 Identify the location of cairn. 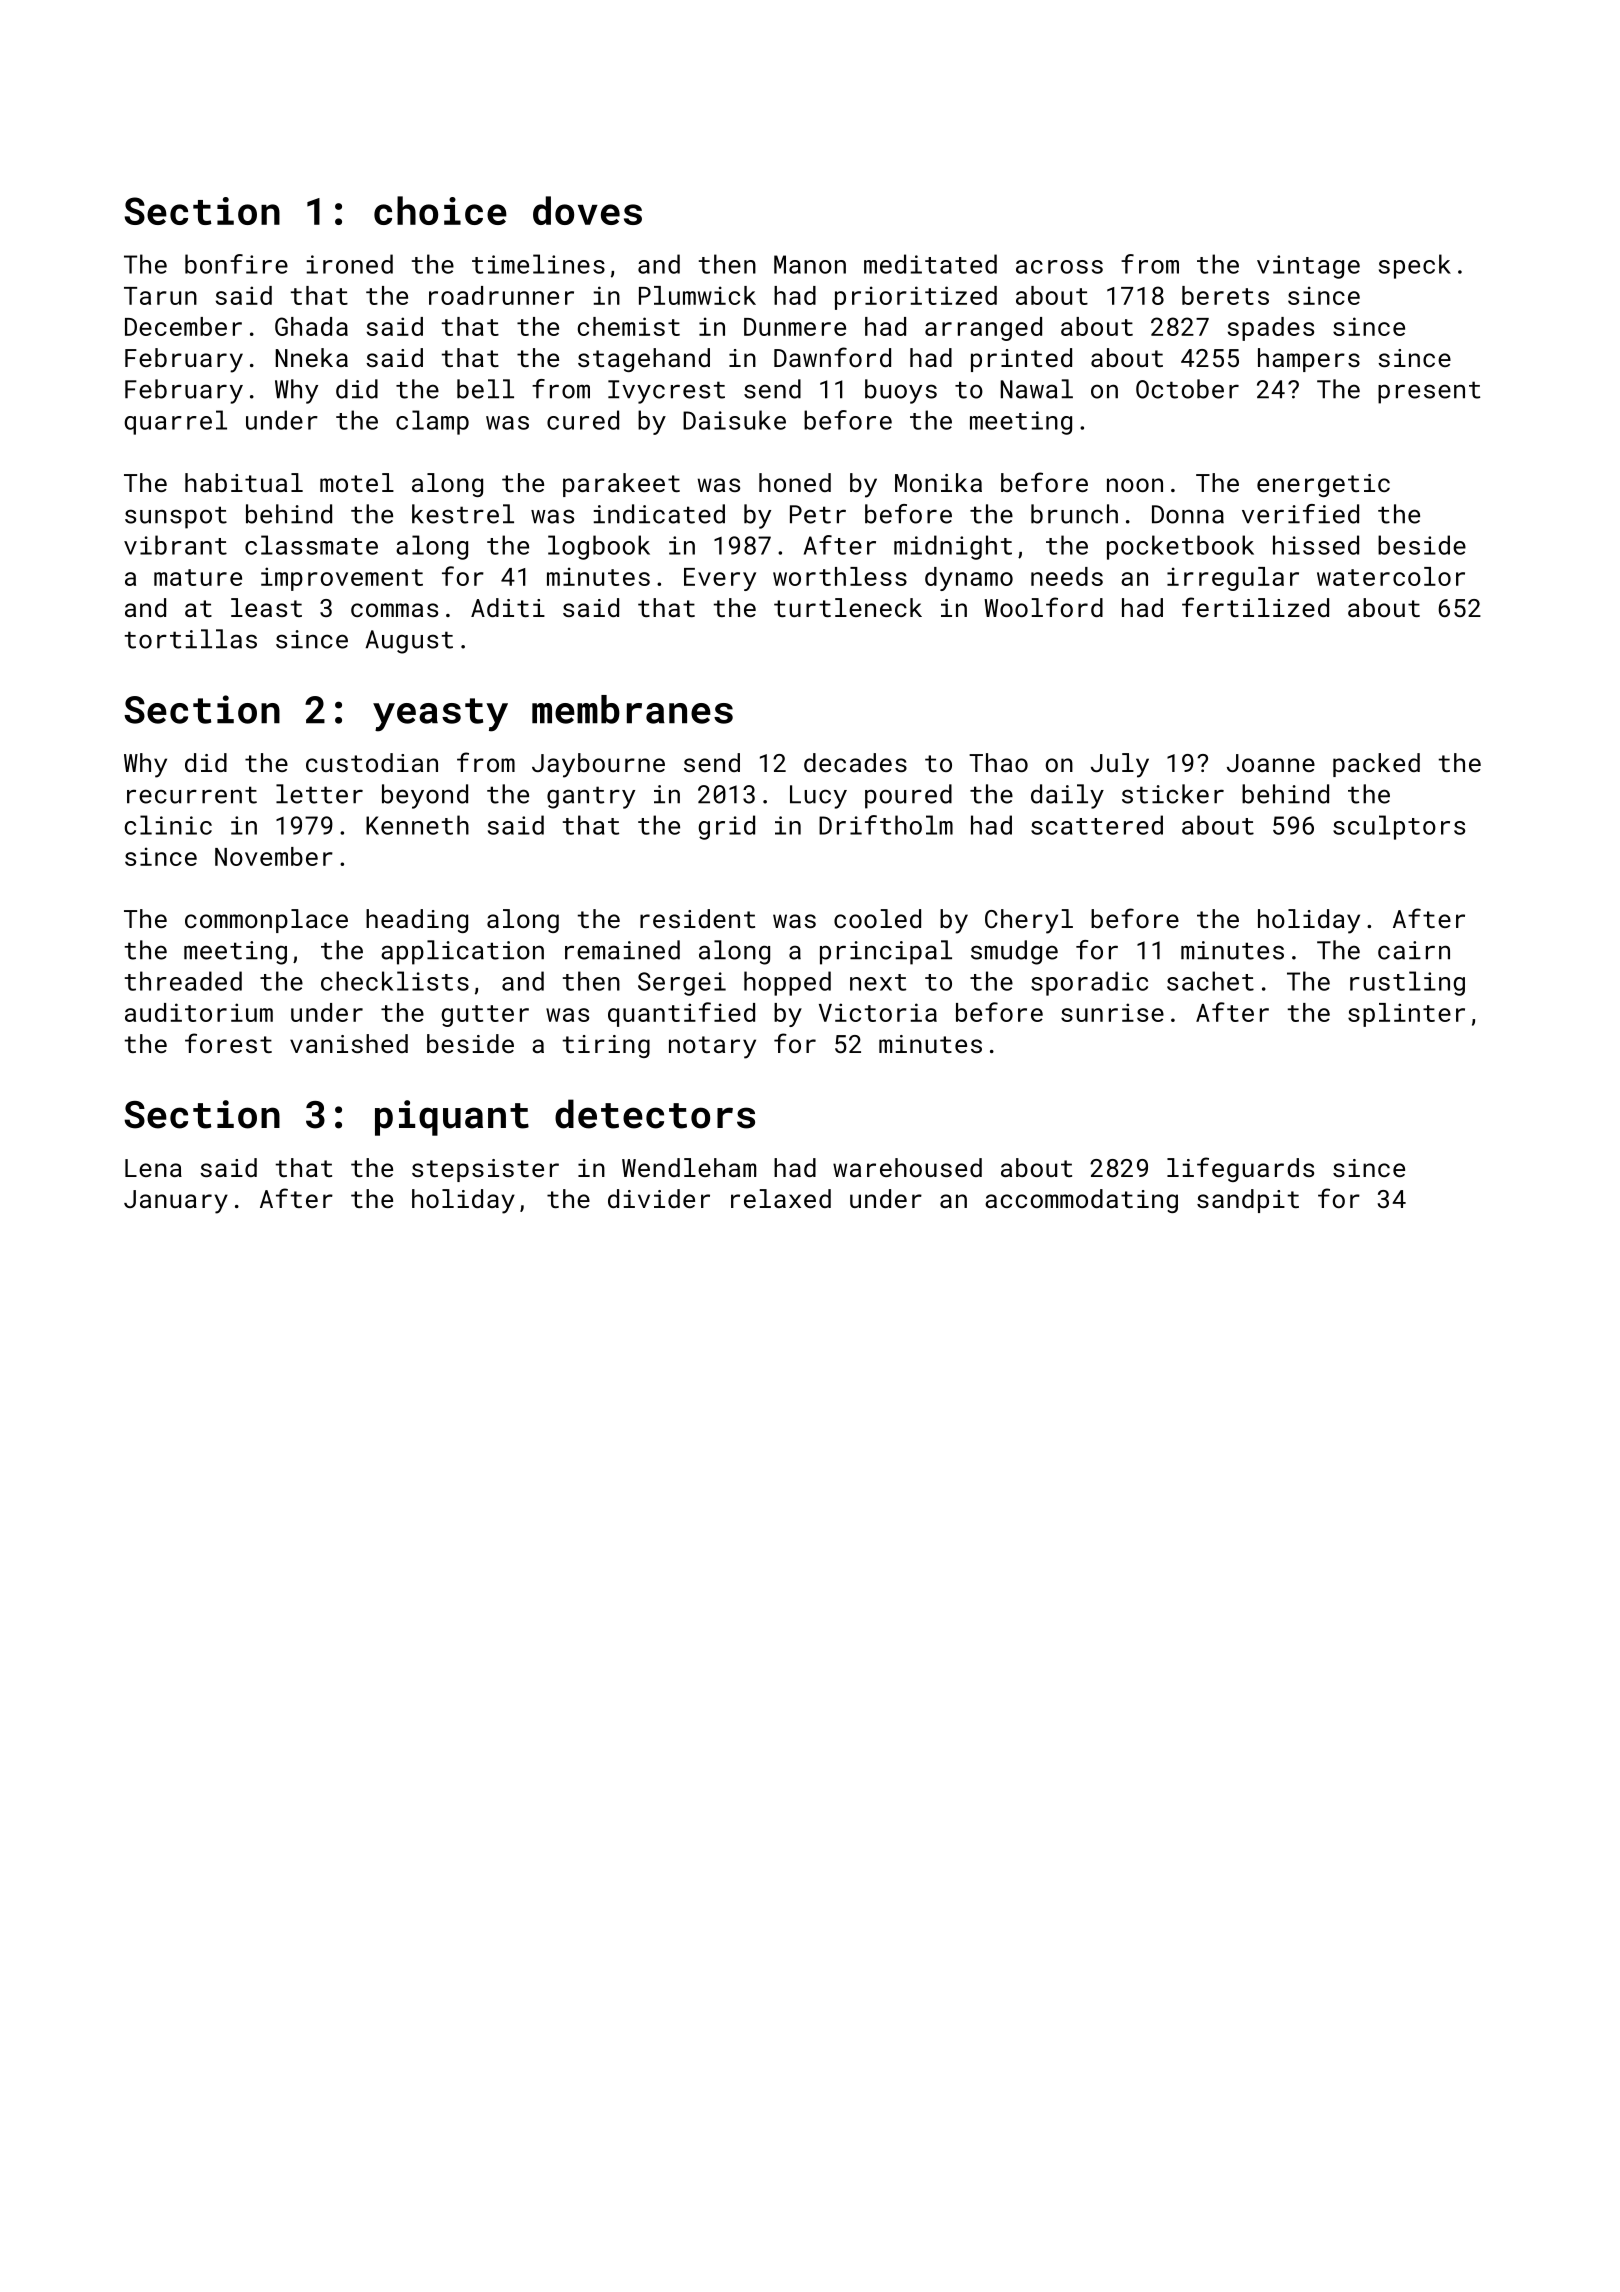
(1414, 950).
